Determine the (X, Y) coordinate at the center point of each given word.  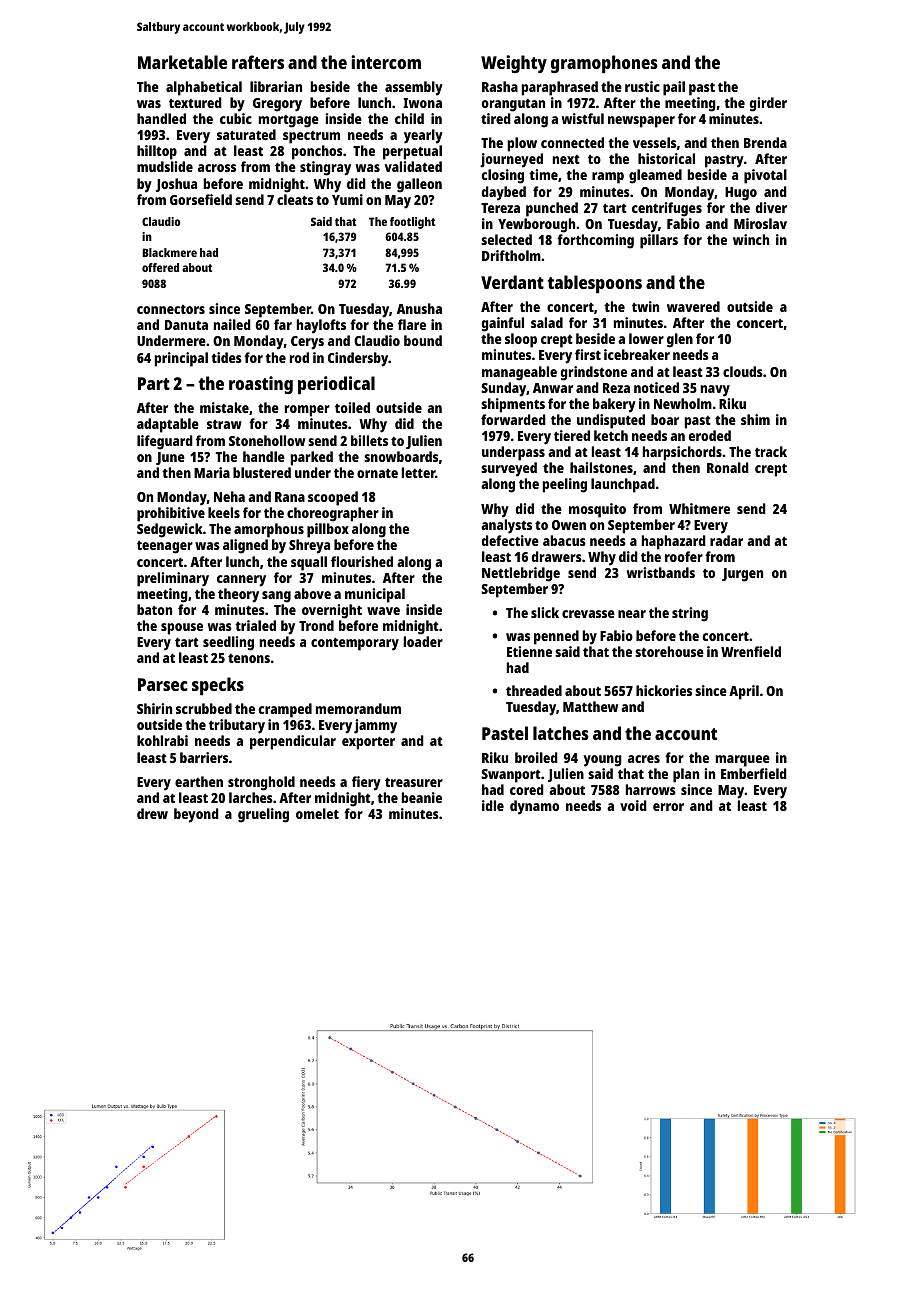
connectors (171, 309)
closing (503, 176)
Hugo (741, 194)
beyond (196, 815)
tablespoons (595, 284)
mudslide (165, 166)
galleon (419, 185)
